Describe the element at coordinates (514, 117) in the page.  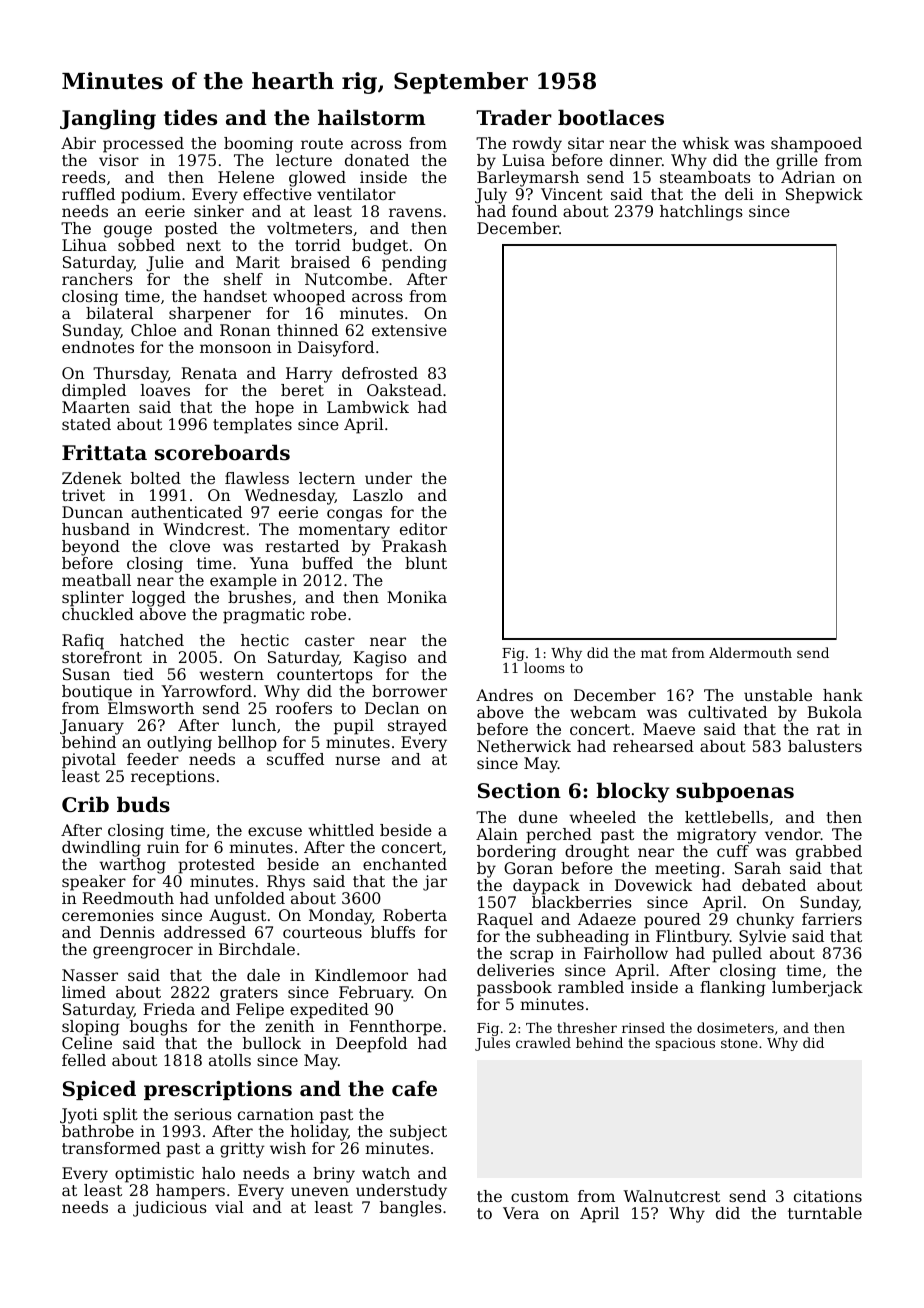
I see `Trader` at that location.
